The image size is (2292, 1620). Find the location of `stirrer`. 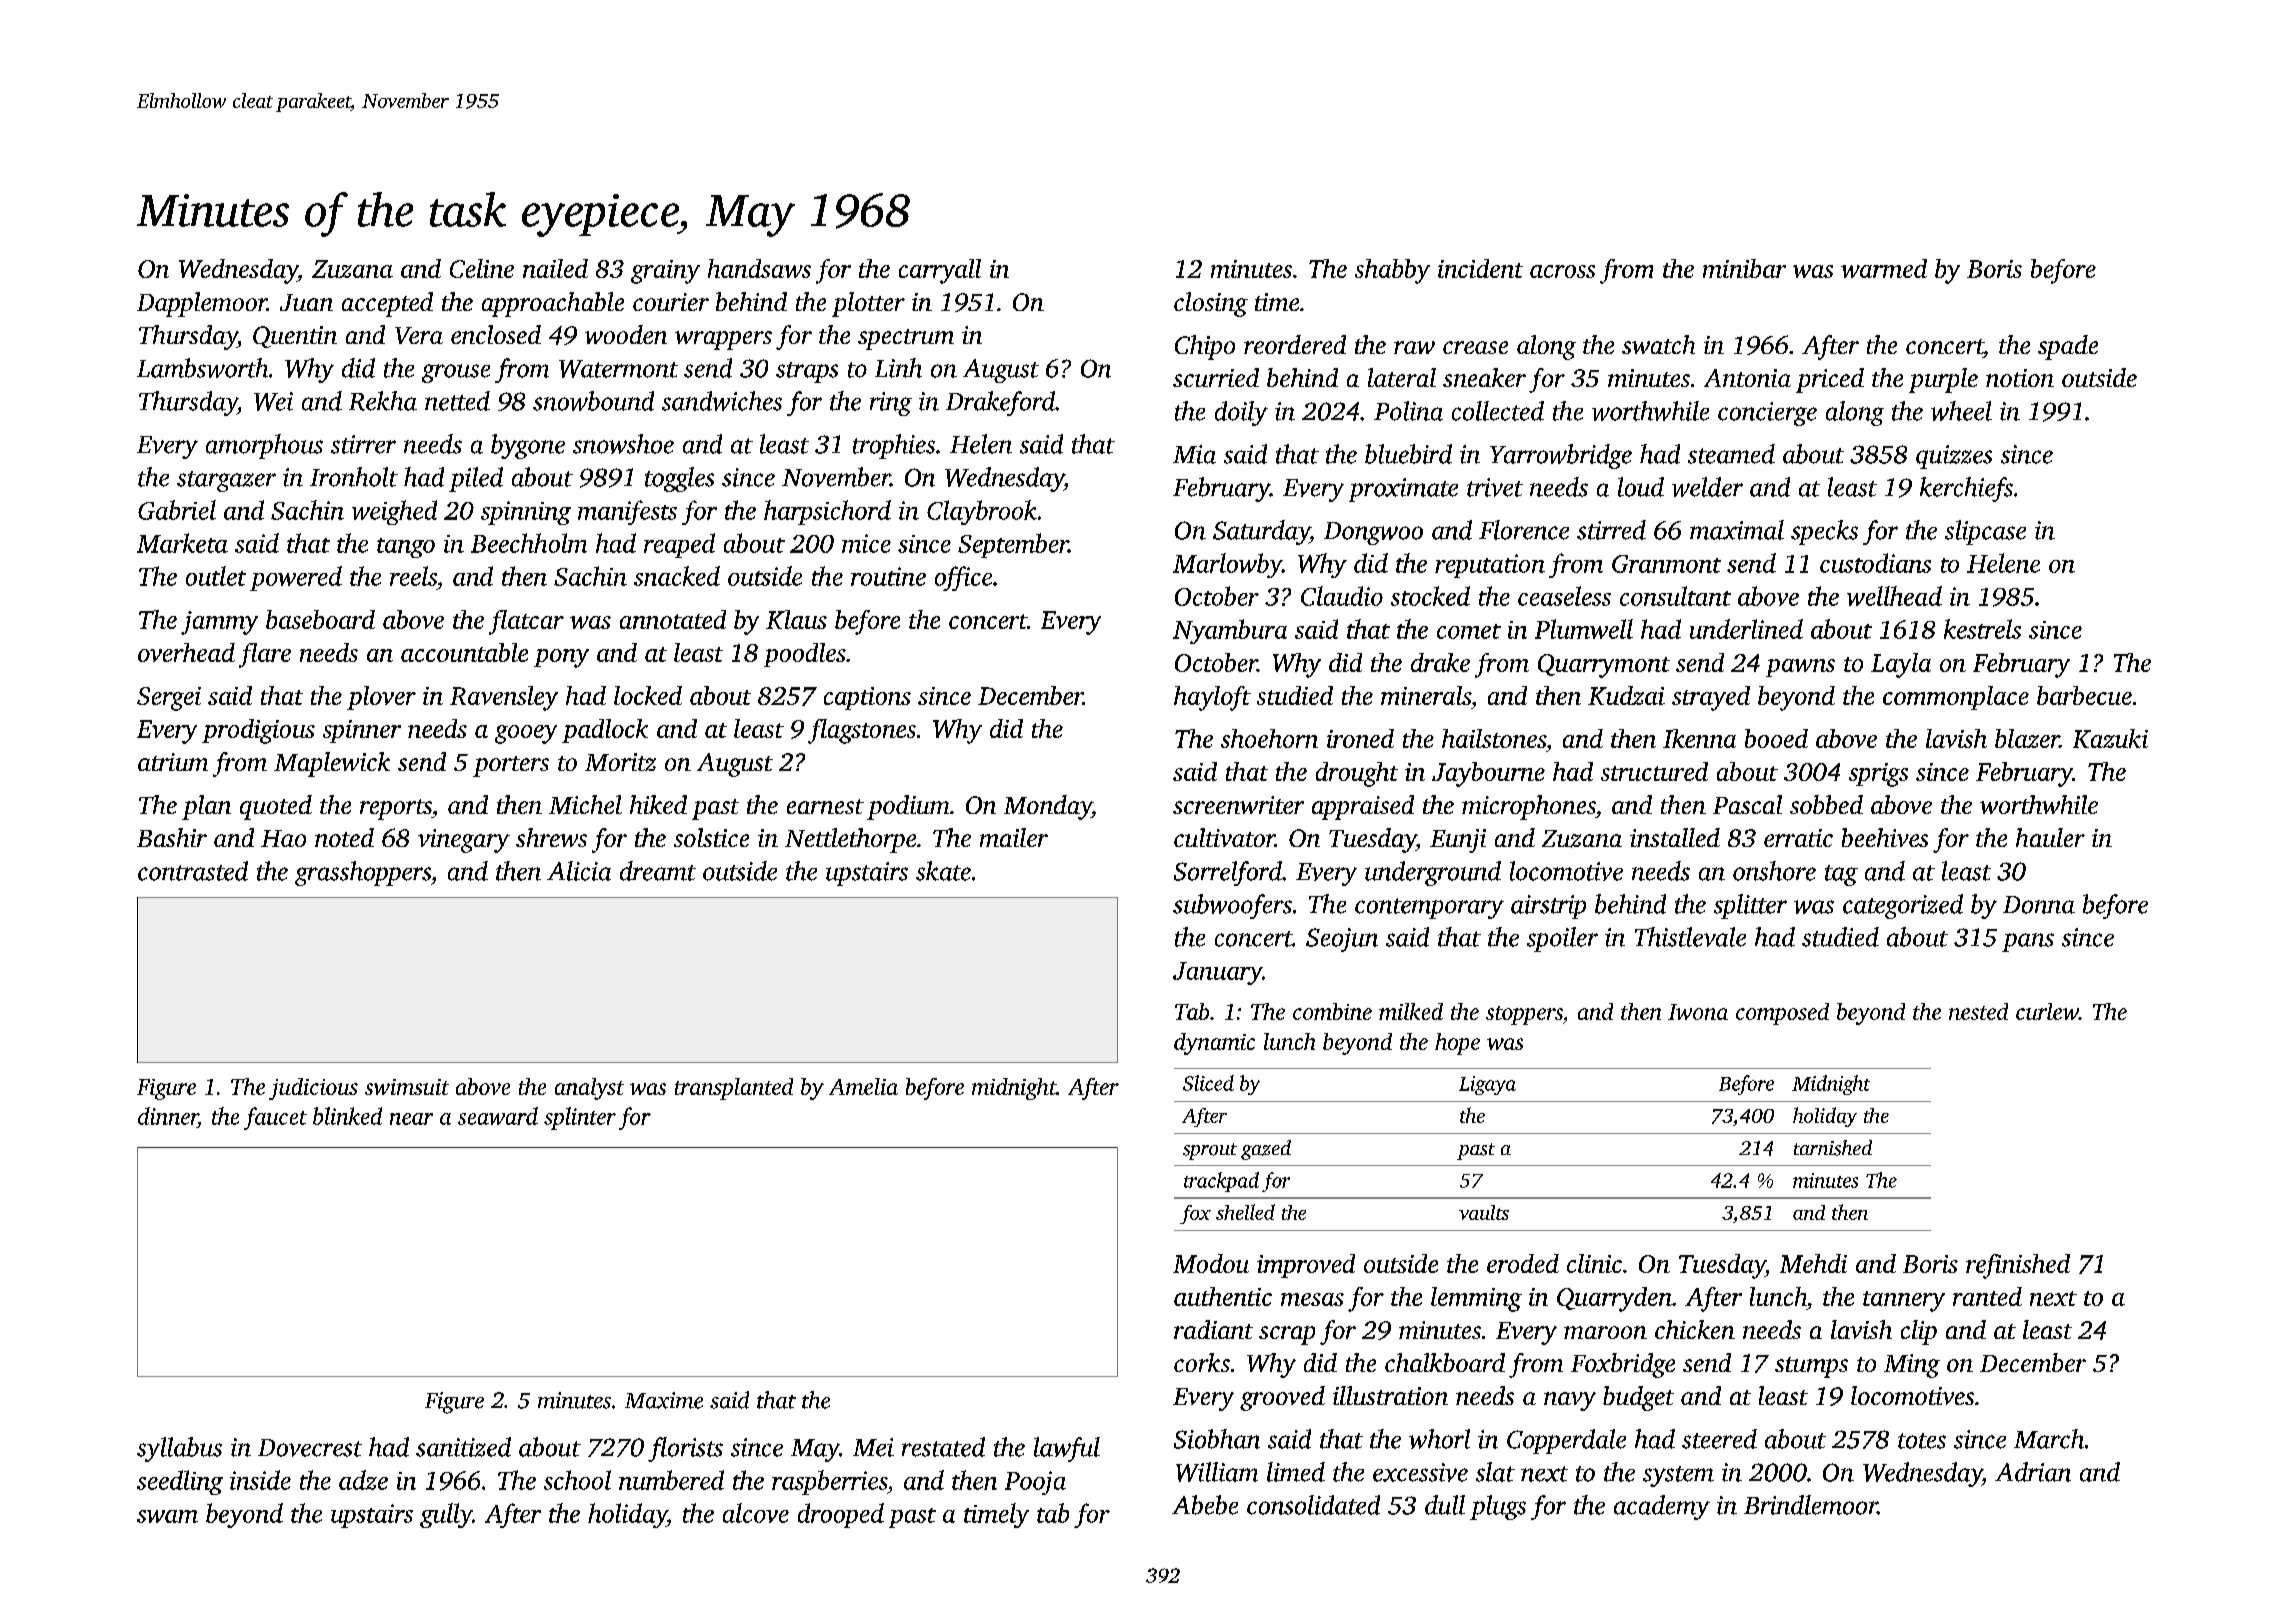

stirrer is located at coordinates (363, 444).
